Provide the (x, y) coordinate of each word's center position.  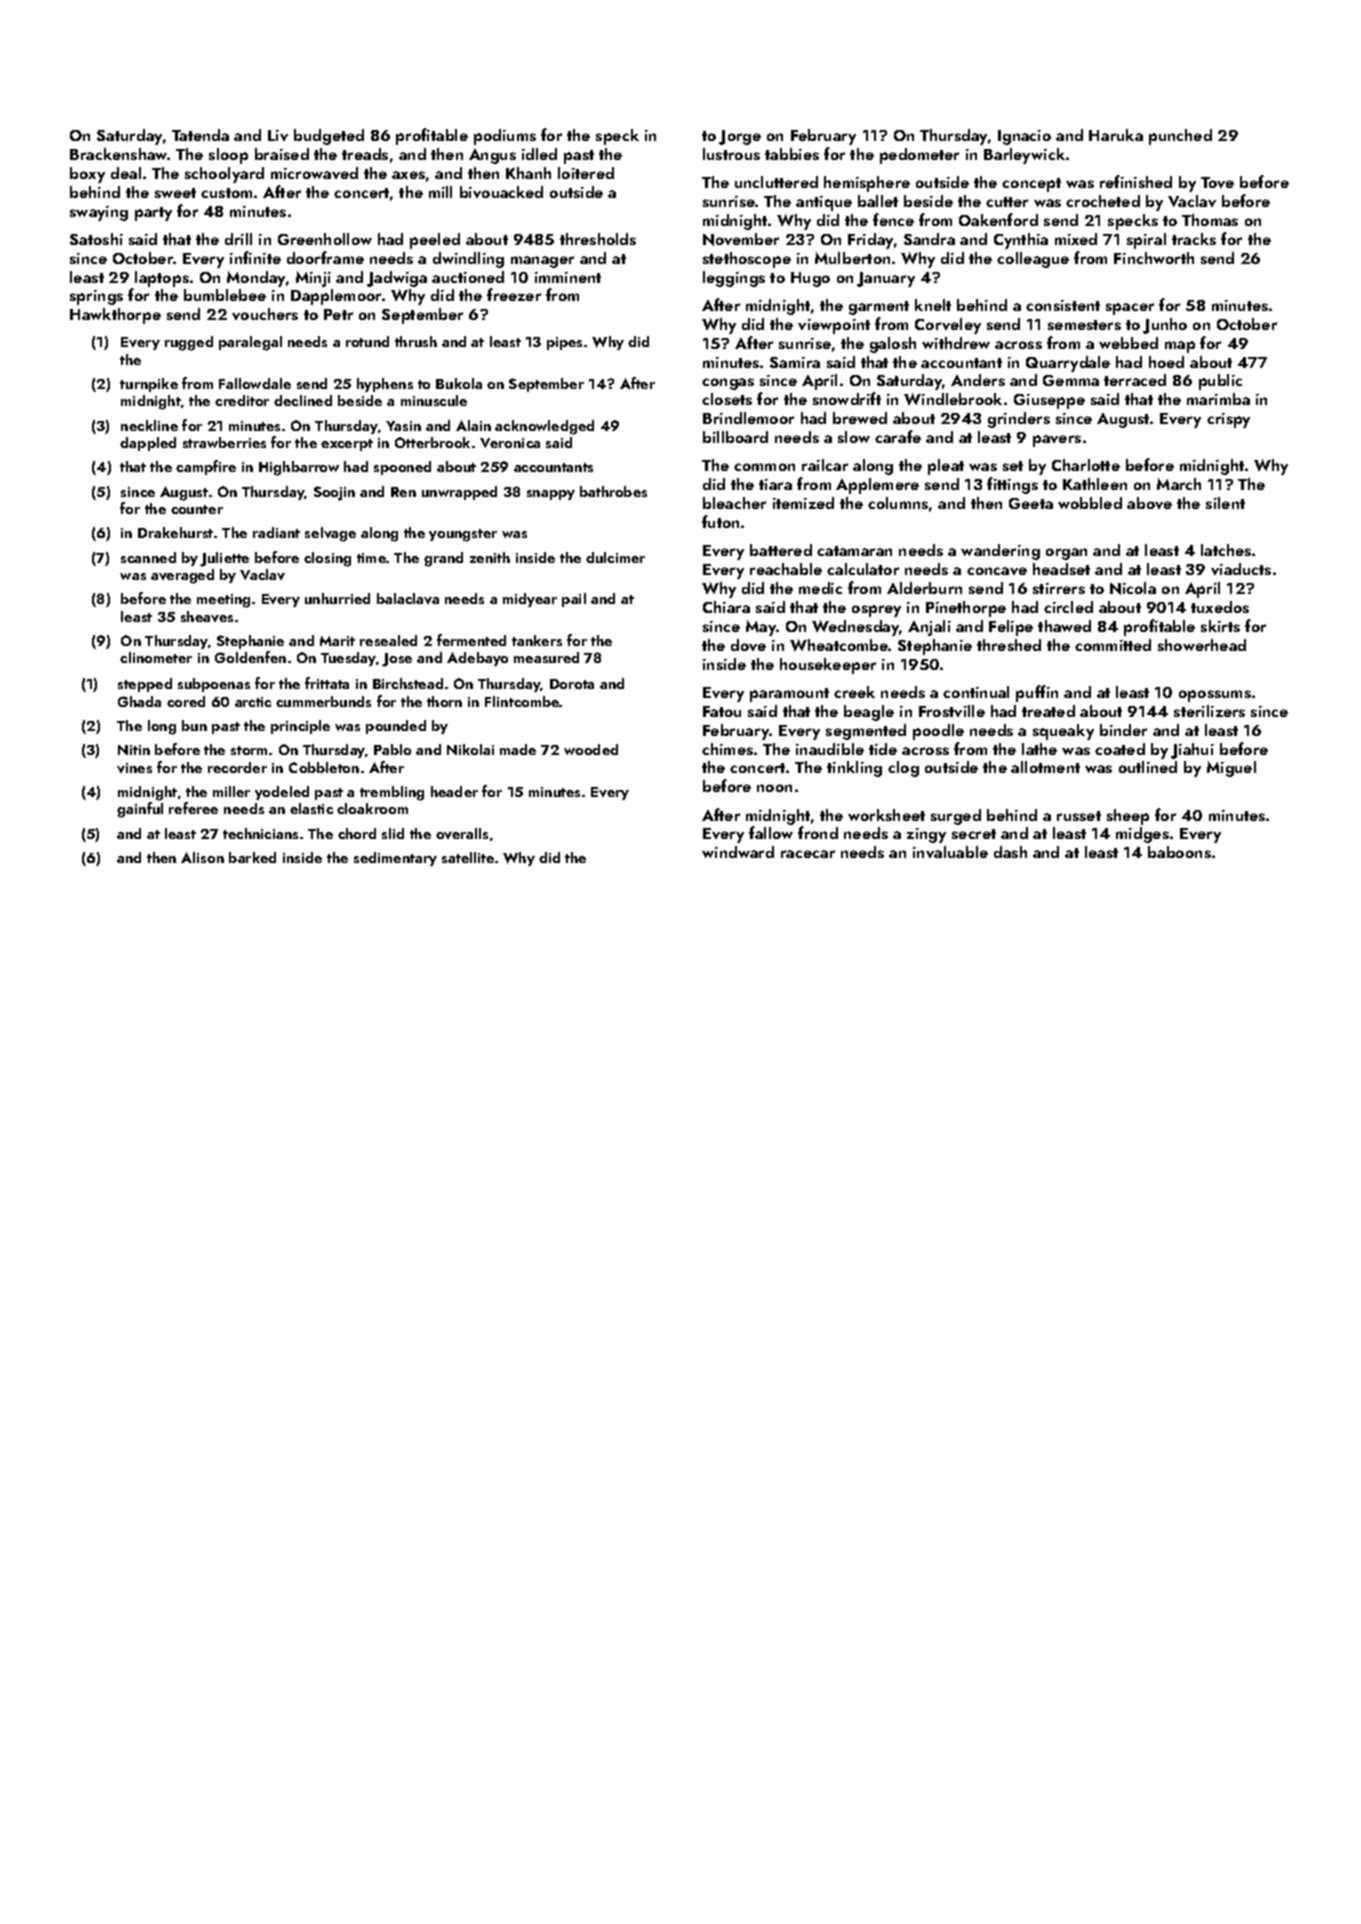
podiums (505, 137)
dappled (148, 444)
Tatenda (200, 135)
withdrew (956, 343)
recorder (237, 767)
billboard (735, 437)
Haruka (1116, 135)
